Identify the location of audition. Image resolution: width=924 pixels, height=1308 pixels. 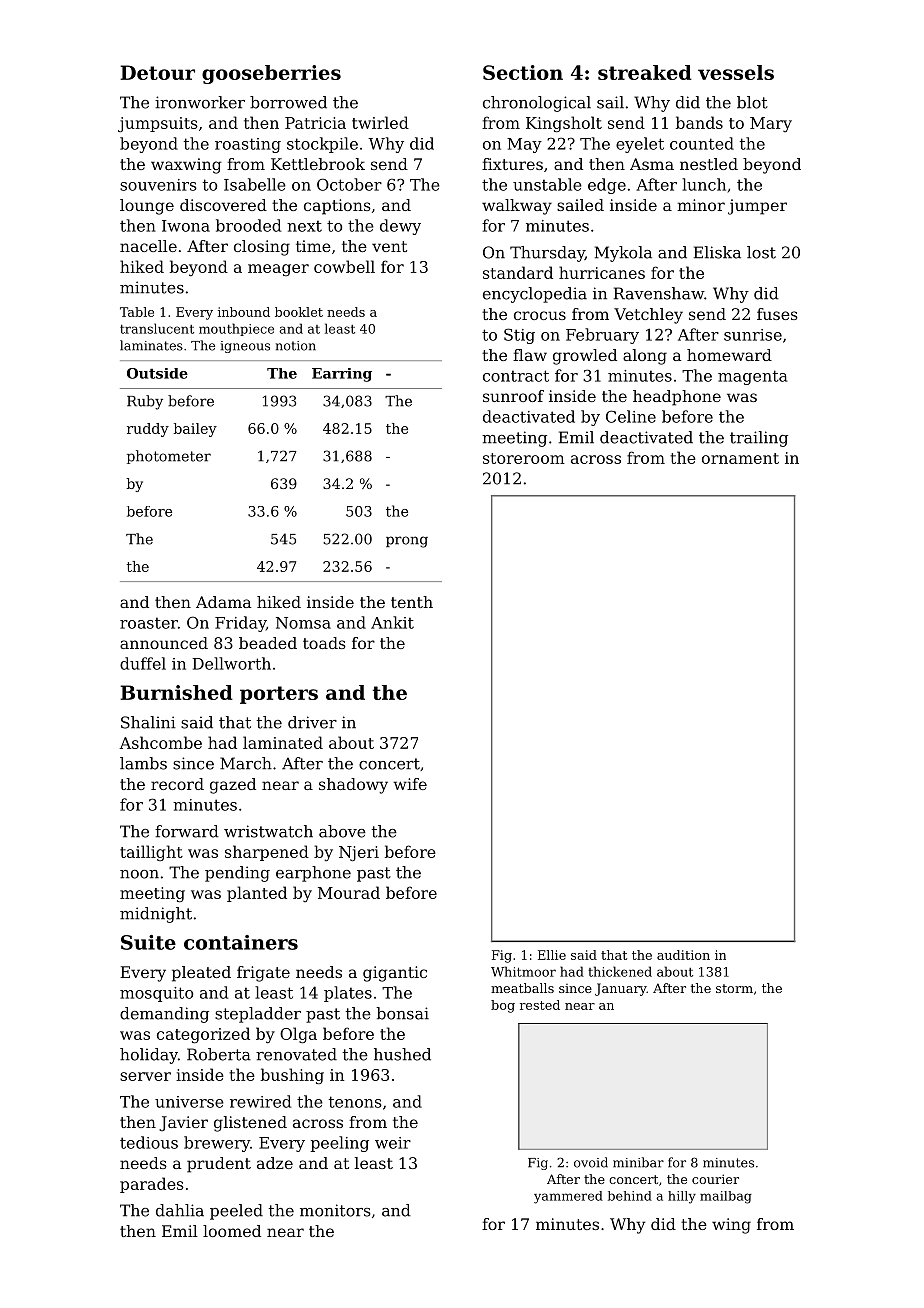
(683, 955).
